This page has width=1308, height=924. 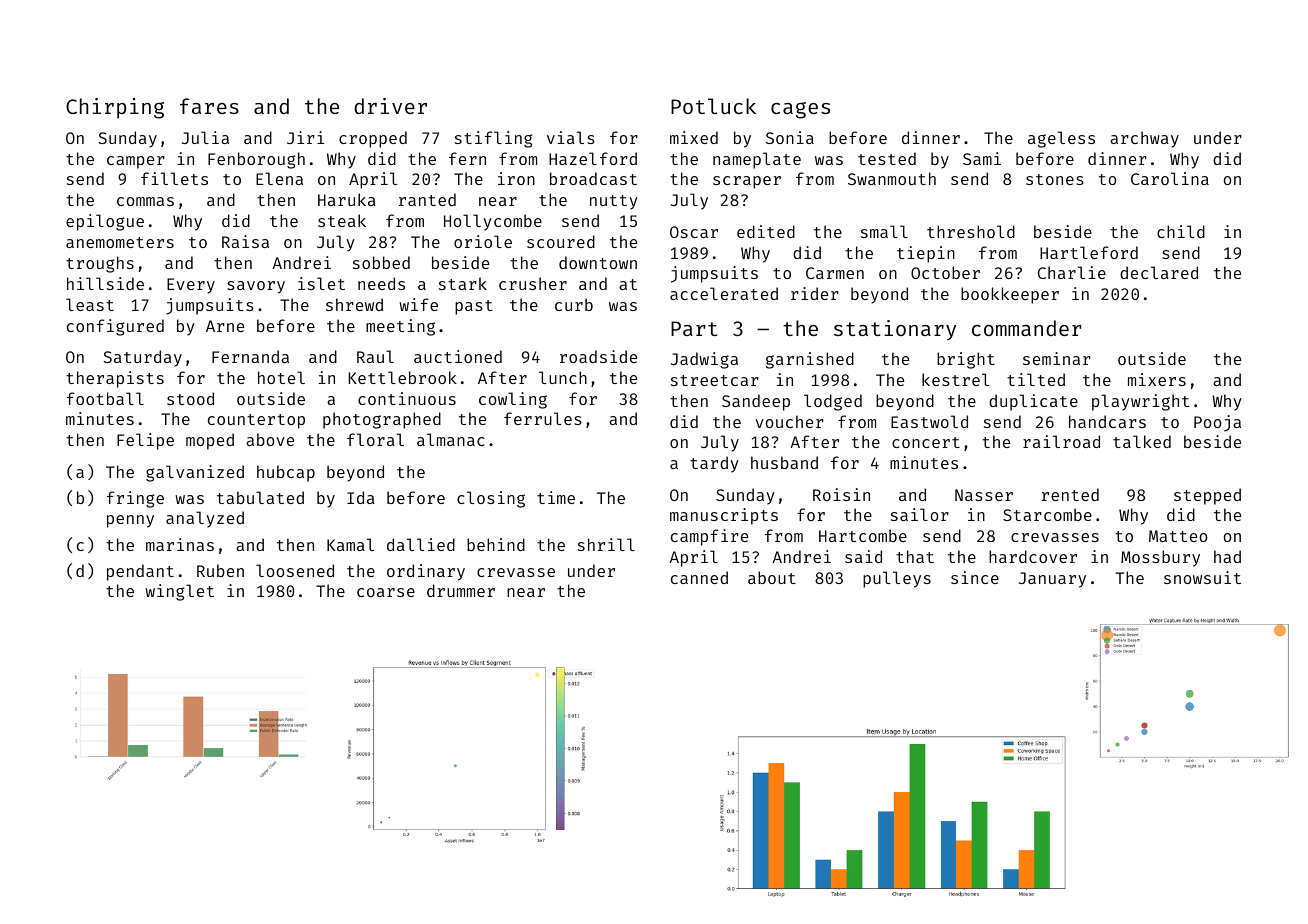 What do you see at coordinates (105, 222) in the page?
I see `epilogue` at bounding box center [105, 222].
